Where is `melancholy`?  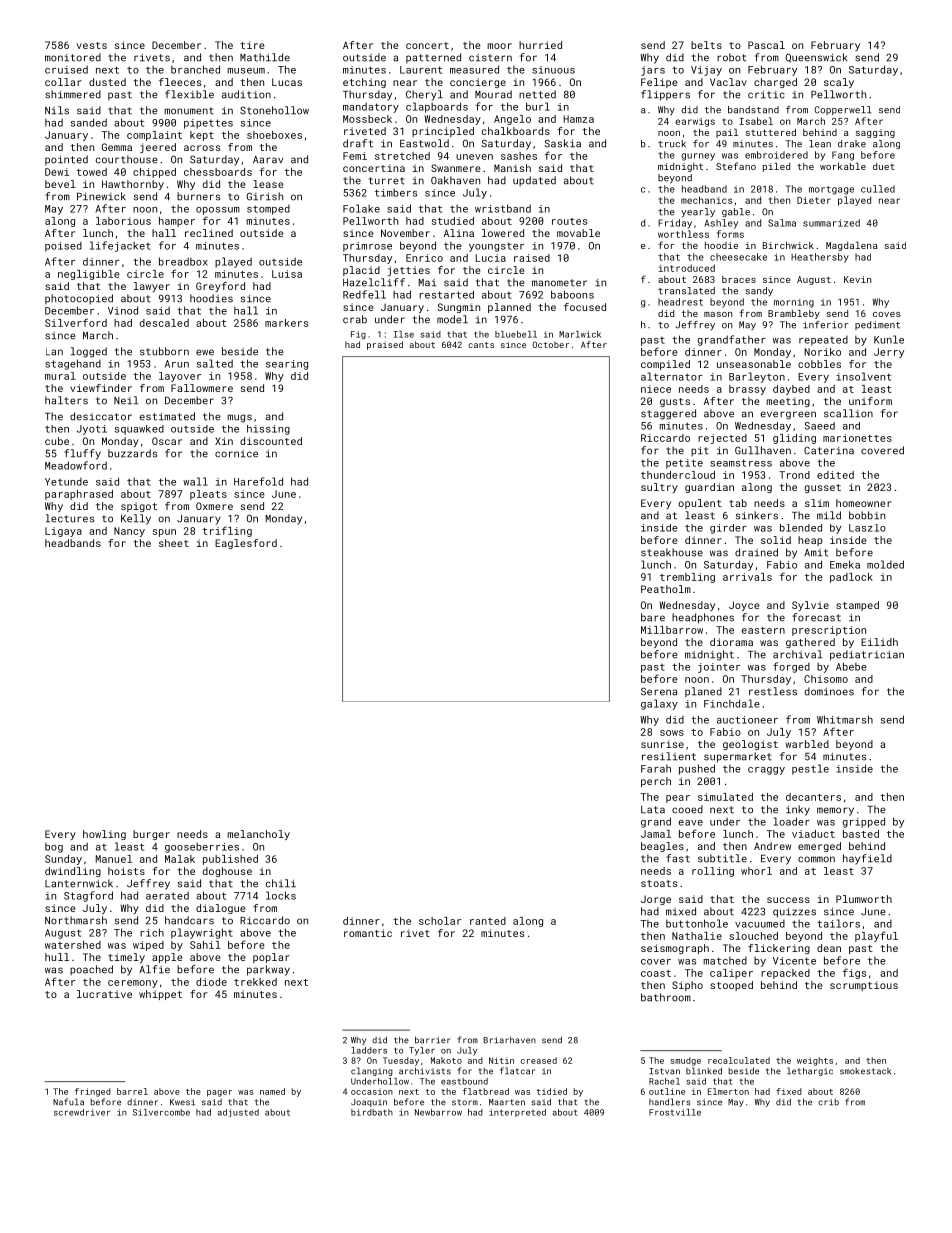
melancholy is located at coordinates (258, 835).
